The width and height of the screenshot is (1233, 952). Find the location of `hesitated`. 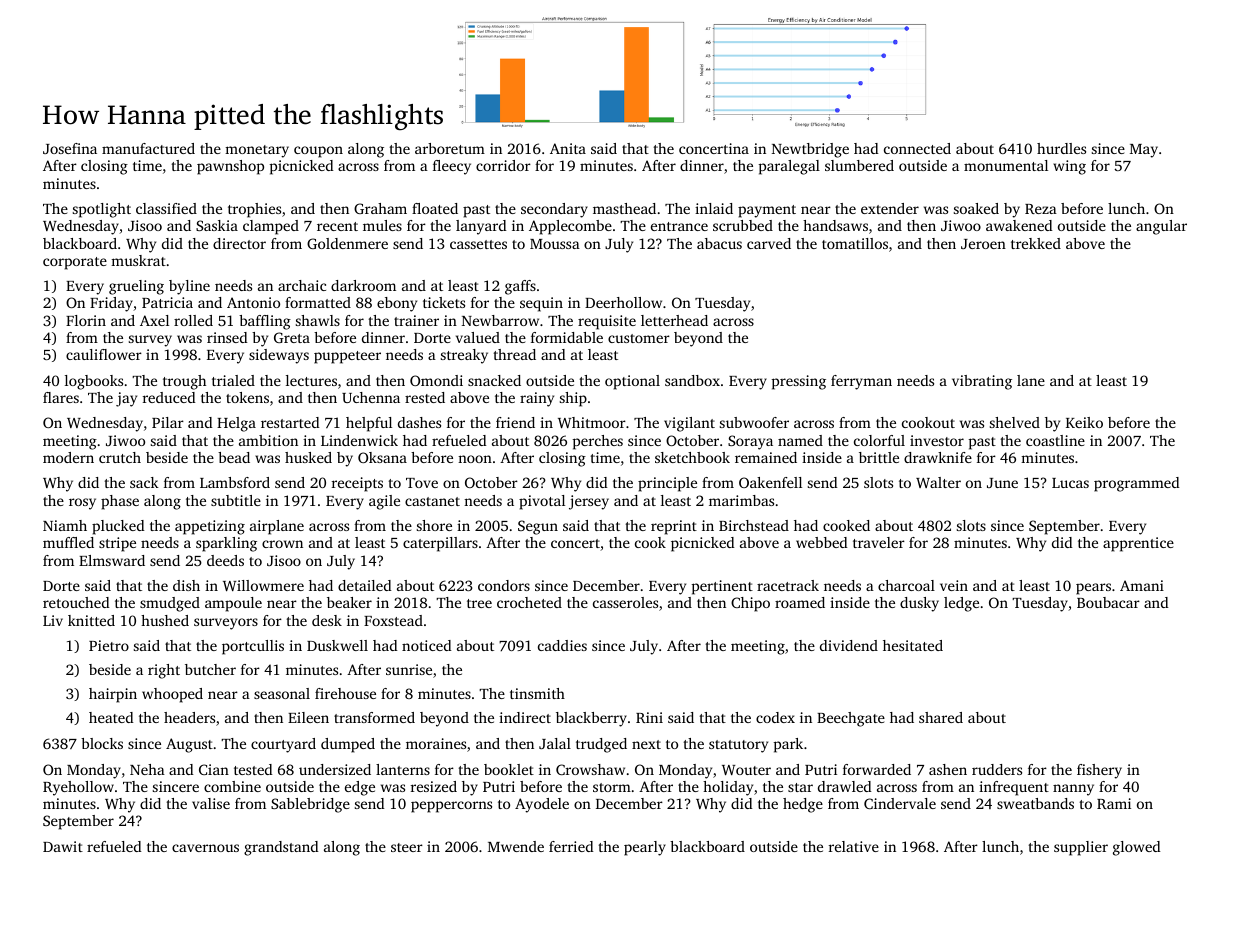

hesitated is located at coordinates (913, 645).
